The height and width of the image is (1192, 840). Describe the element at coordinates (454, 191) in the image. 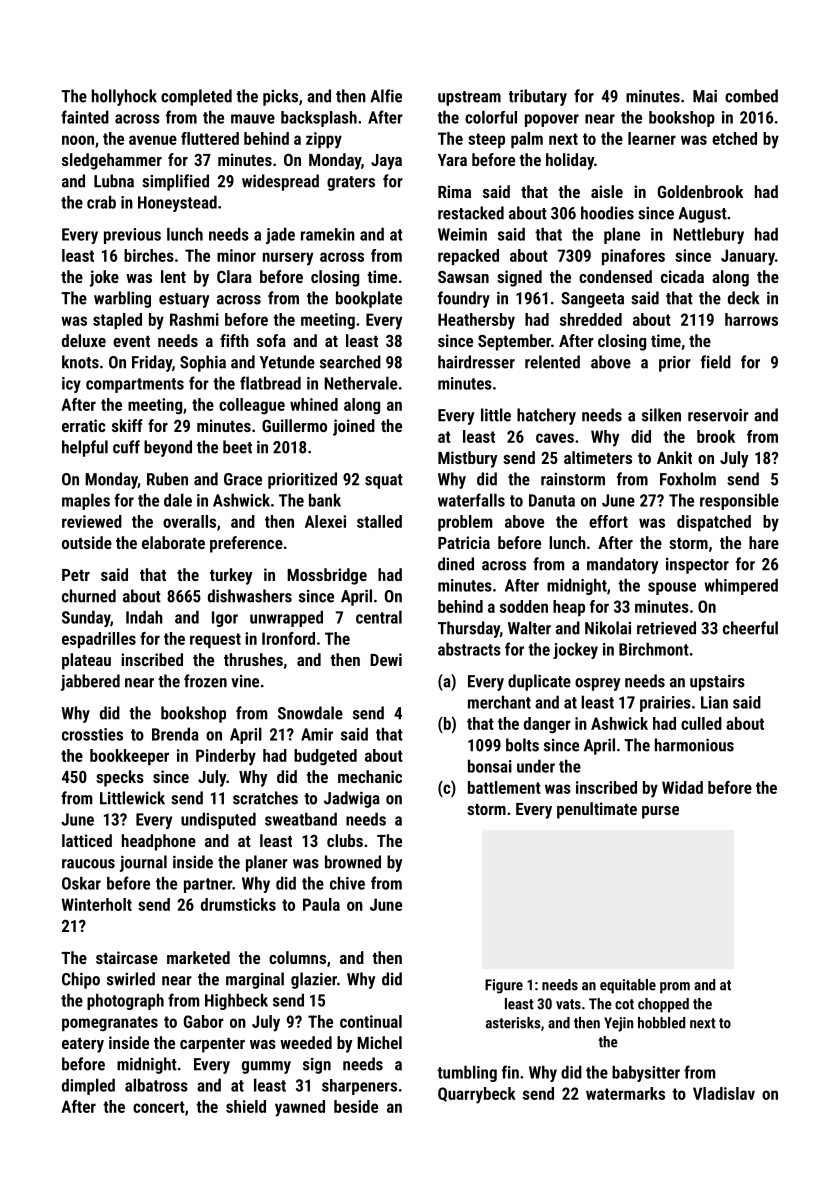

I see `Rima` at that location.
